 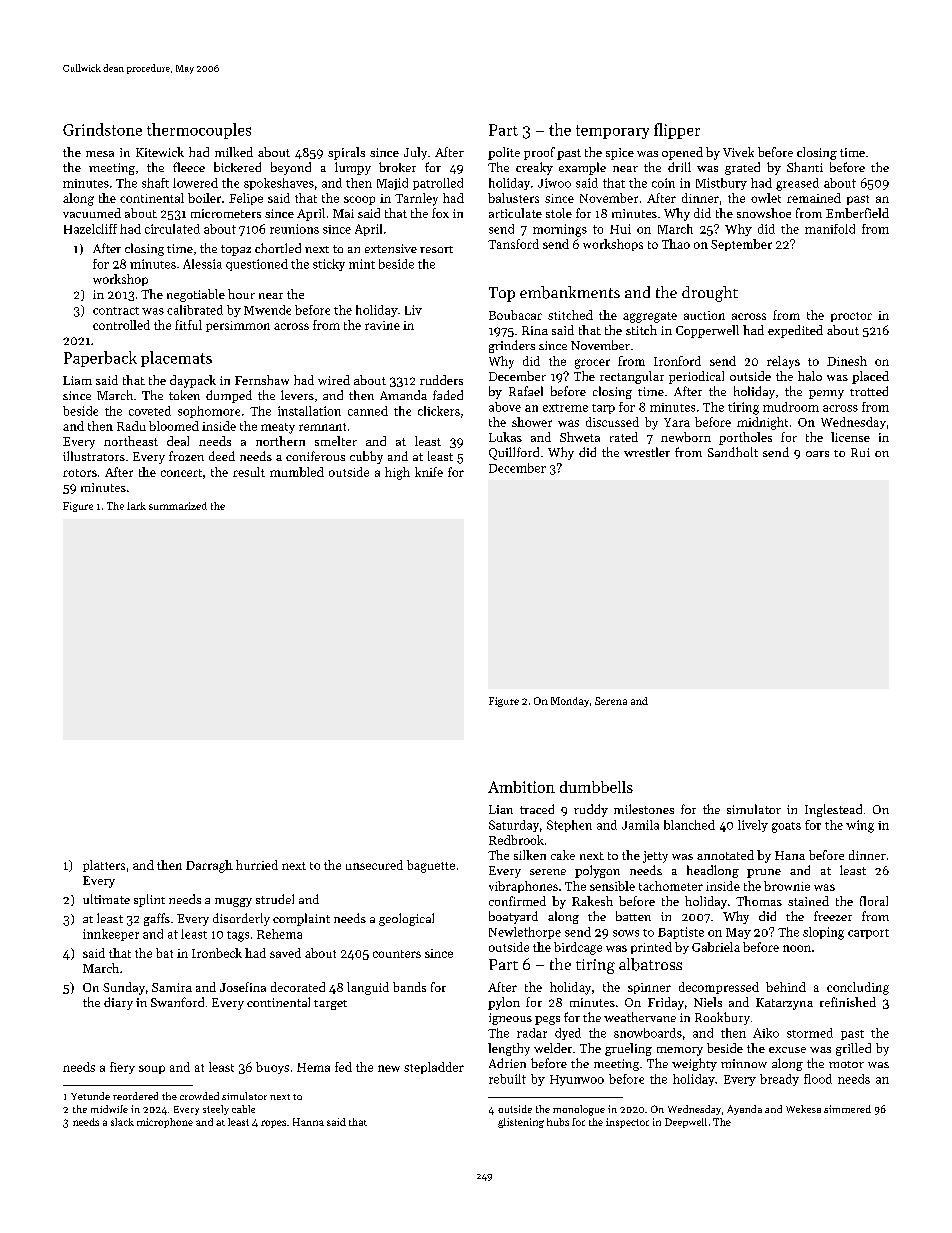 I want to click on penny, so click(x=826, y=394).
